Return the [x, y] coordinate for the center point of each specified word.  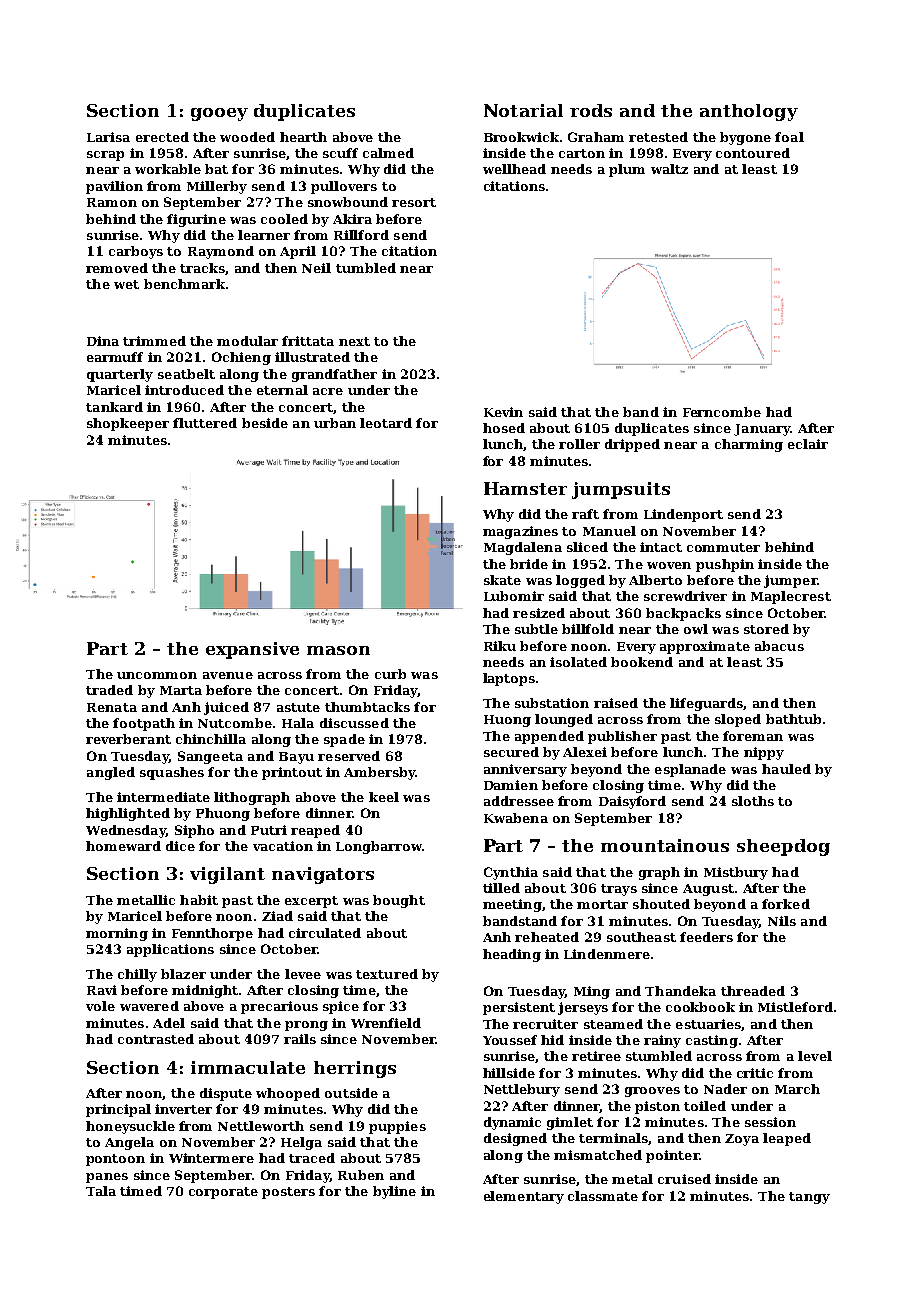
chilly [137, 975]
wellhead [514, 169]
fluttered [205, 423]
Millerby [217, 187]
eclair [808, 444]
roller [579, 444]
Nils [782, 921]
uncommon [157, 675]
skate [502, 580]
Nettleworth [261, 1126]
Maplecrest [791, 597]
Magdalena [523, 548]
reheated [547, 937]
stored [766, 629]
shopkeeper [128, 424]
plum [627, 170]
